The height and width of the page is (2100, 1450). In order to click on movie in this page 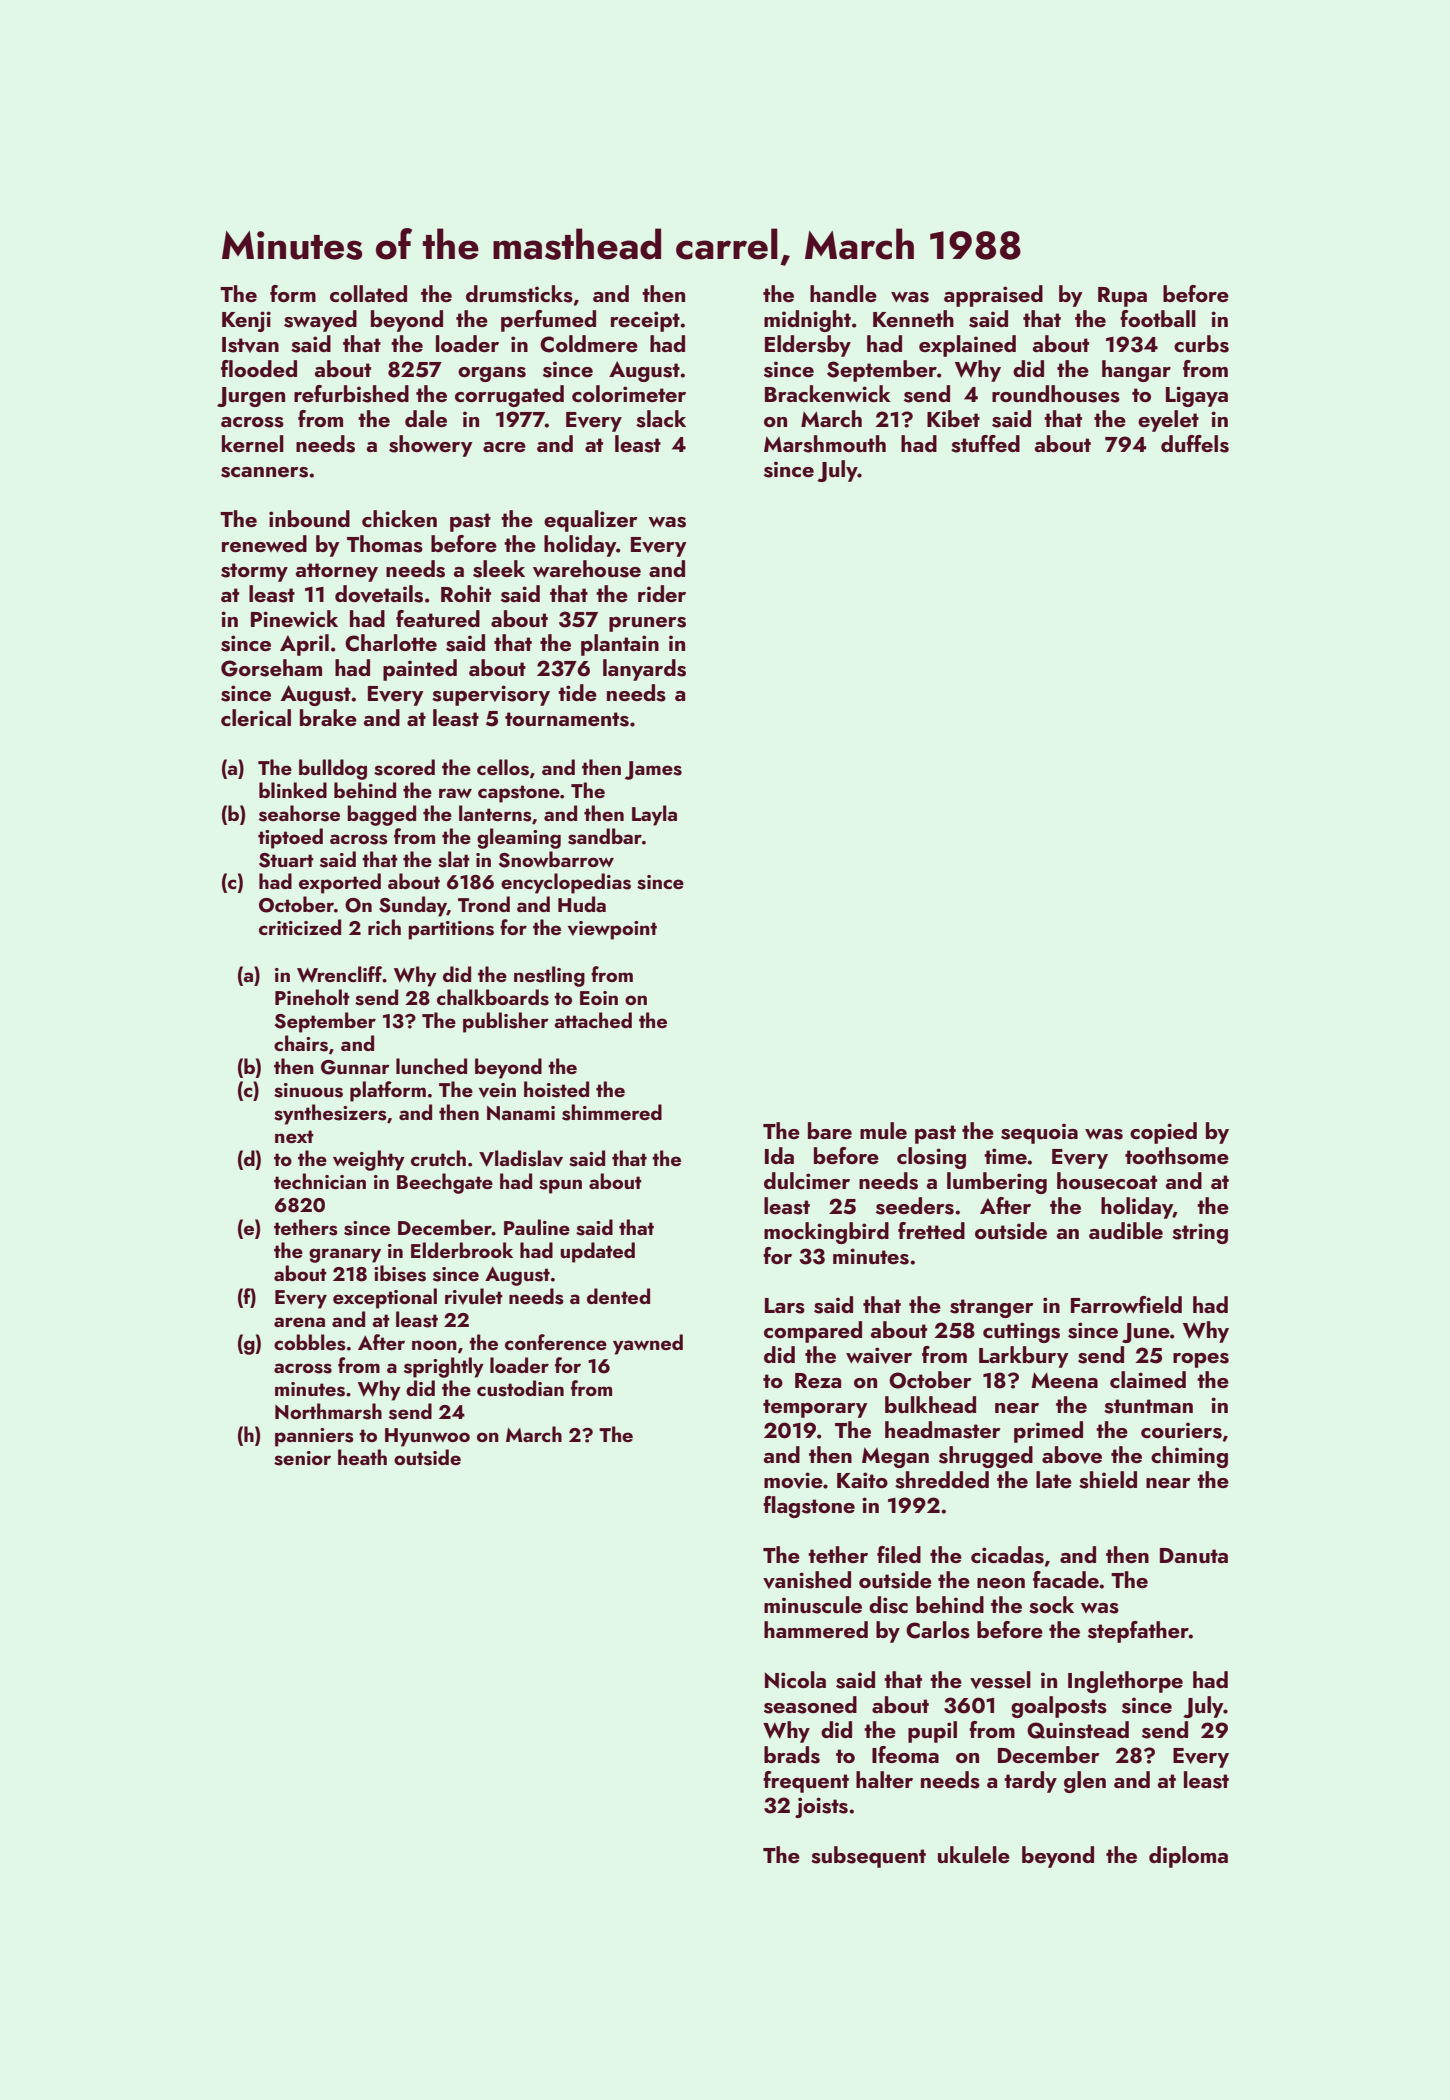, I will do `click(793, 1480)`.
